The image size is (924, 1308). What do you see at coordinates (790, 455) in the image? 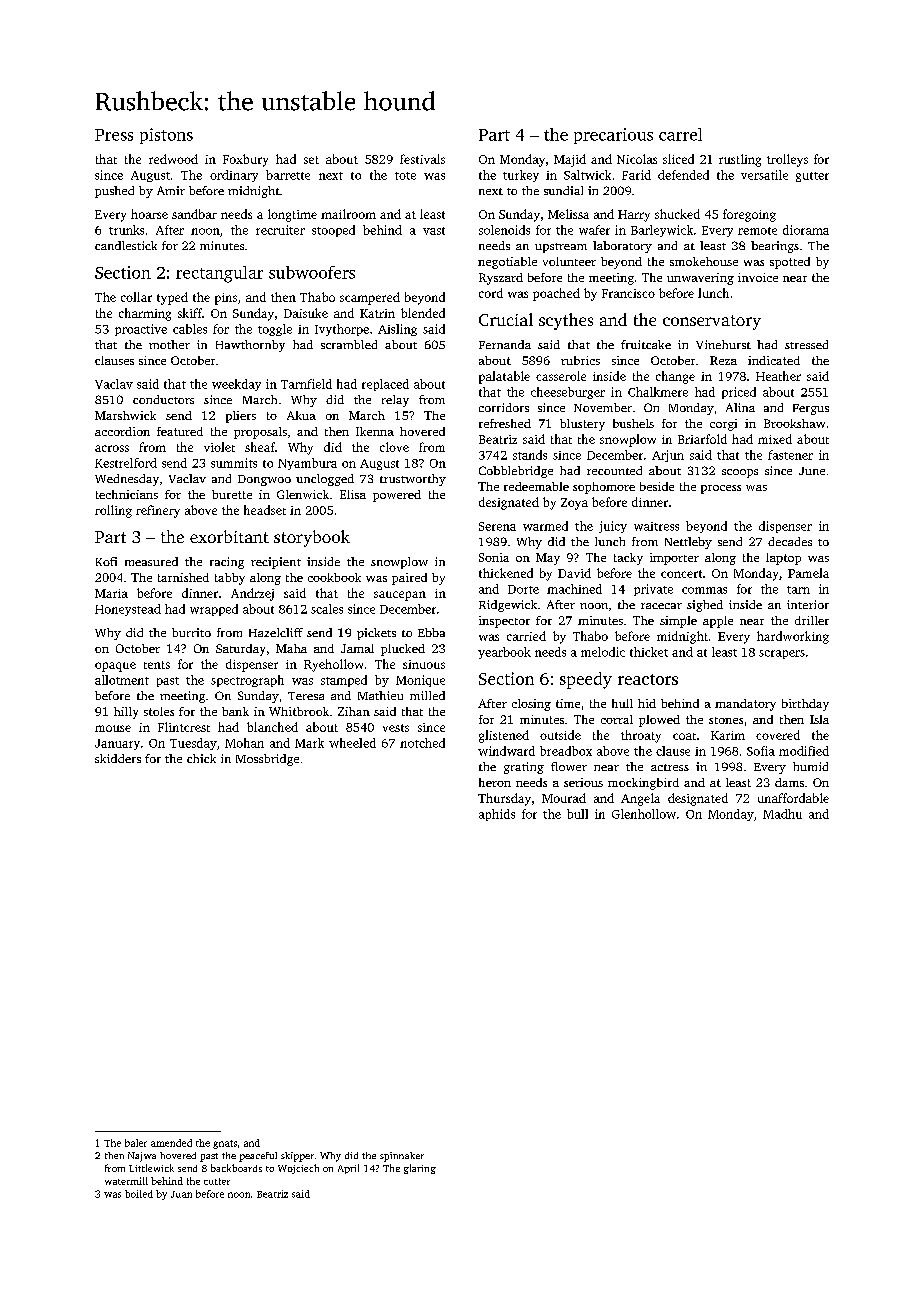
I see `fastener` at bounding box center [790, 455].
